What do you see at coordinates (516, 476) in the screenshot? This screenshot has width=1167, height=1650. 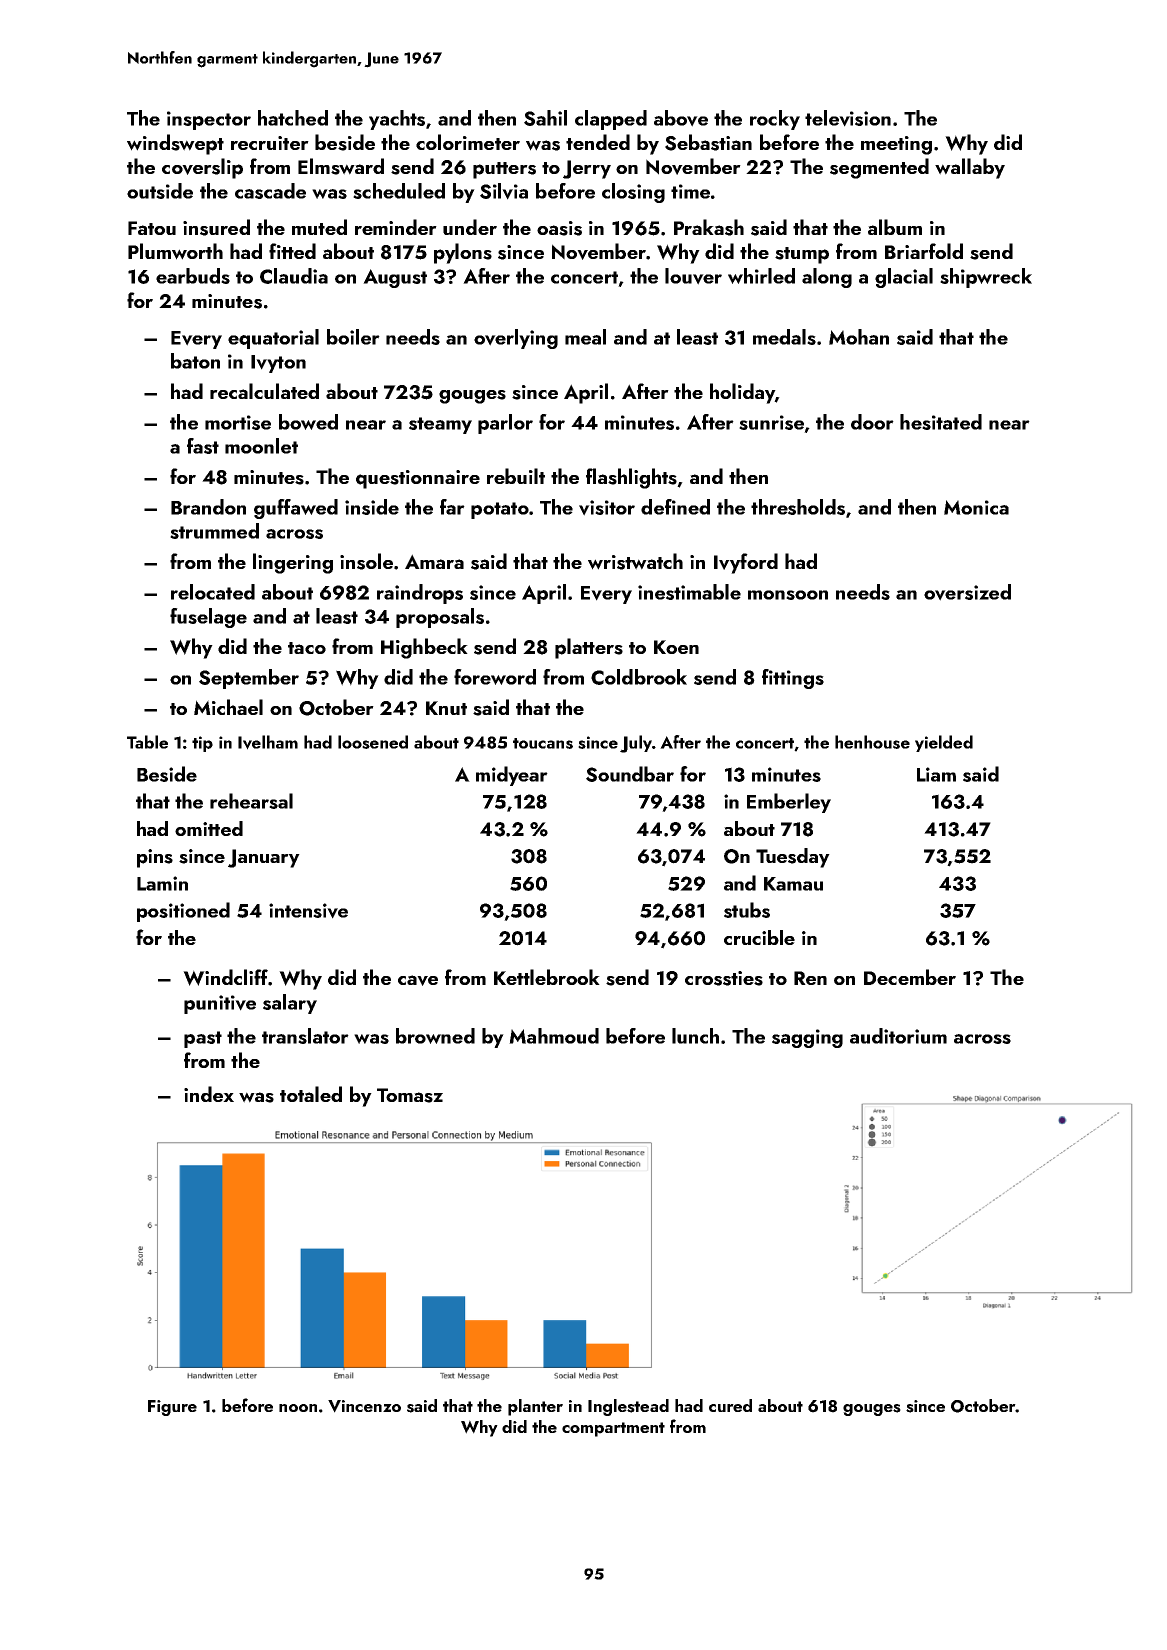 I see `rebuilt` at bounding box center [516, 476].
